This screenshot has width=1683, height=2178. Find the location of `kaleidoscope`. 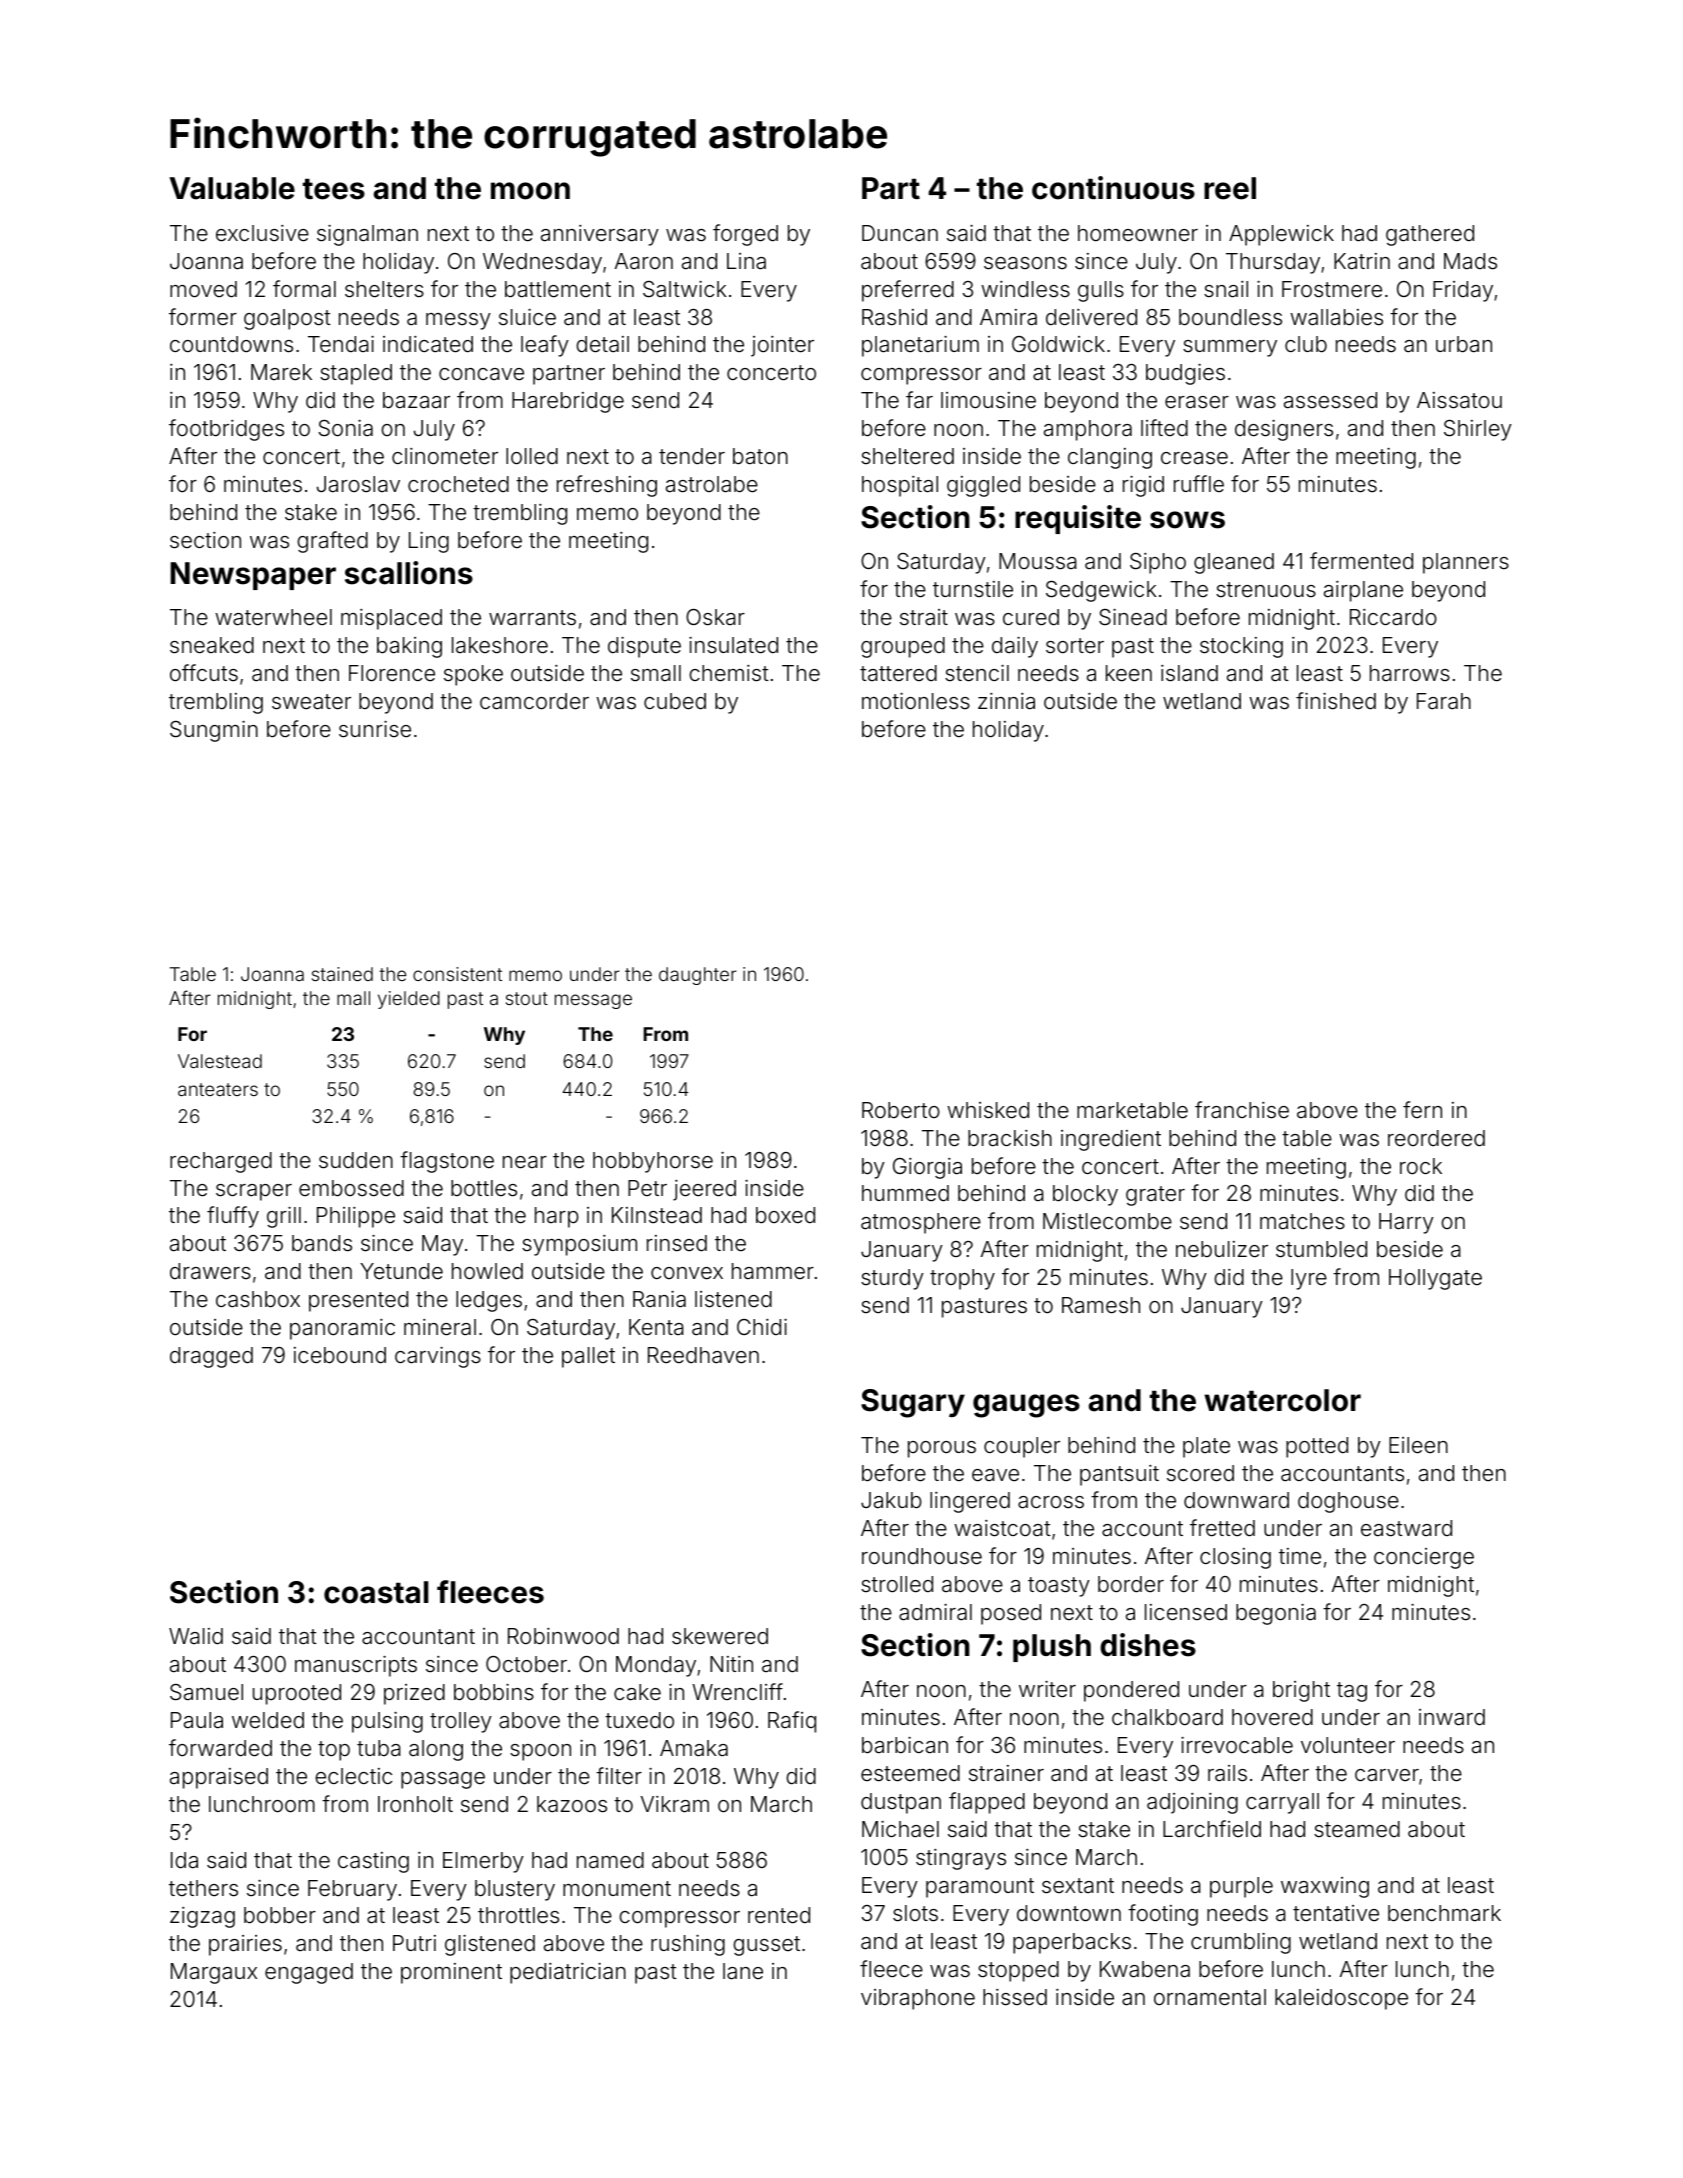

kaleidoscope is located at coordinates (1341, 1999).
